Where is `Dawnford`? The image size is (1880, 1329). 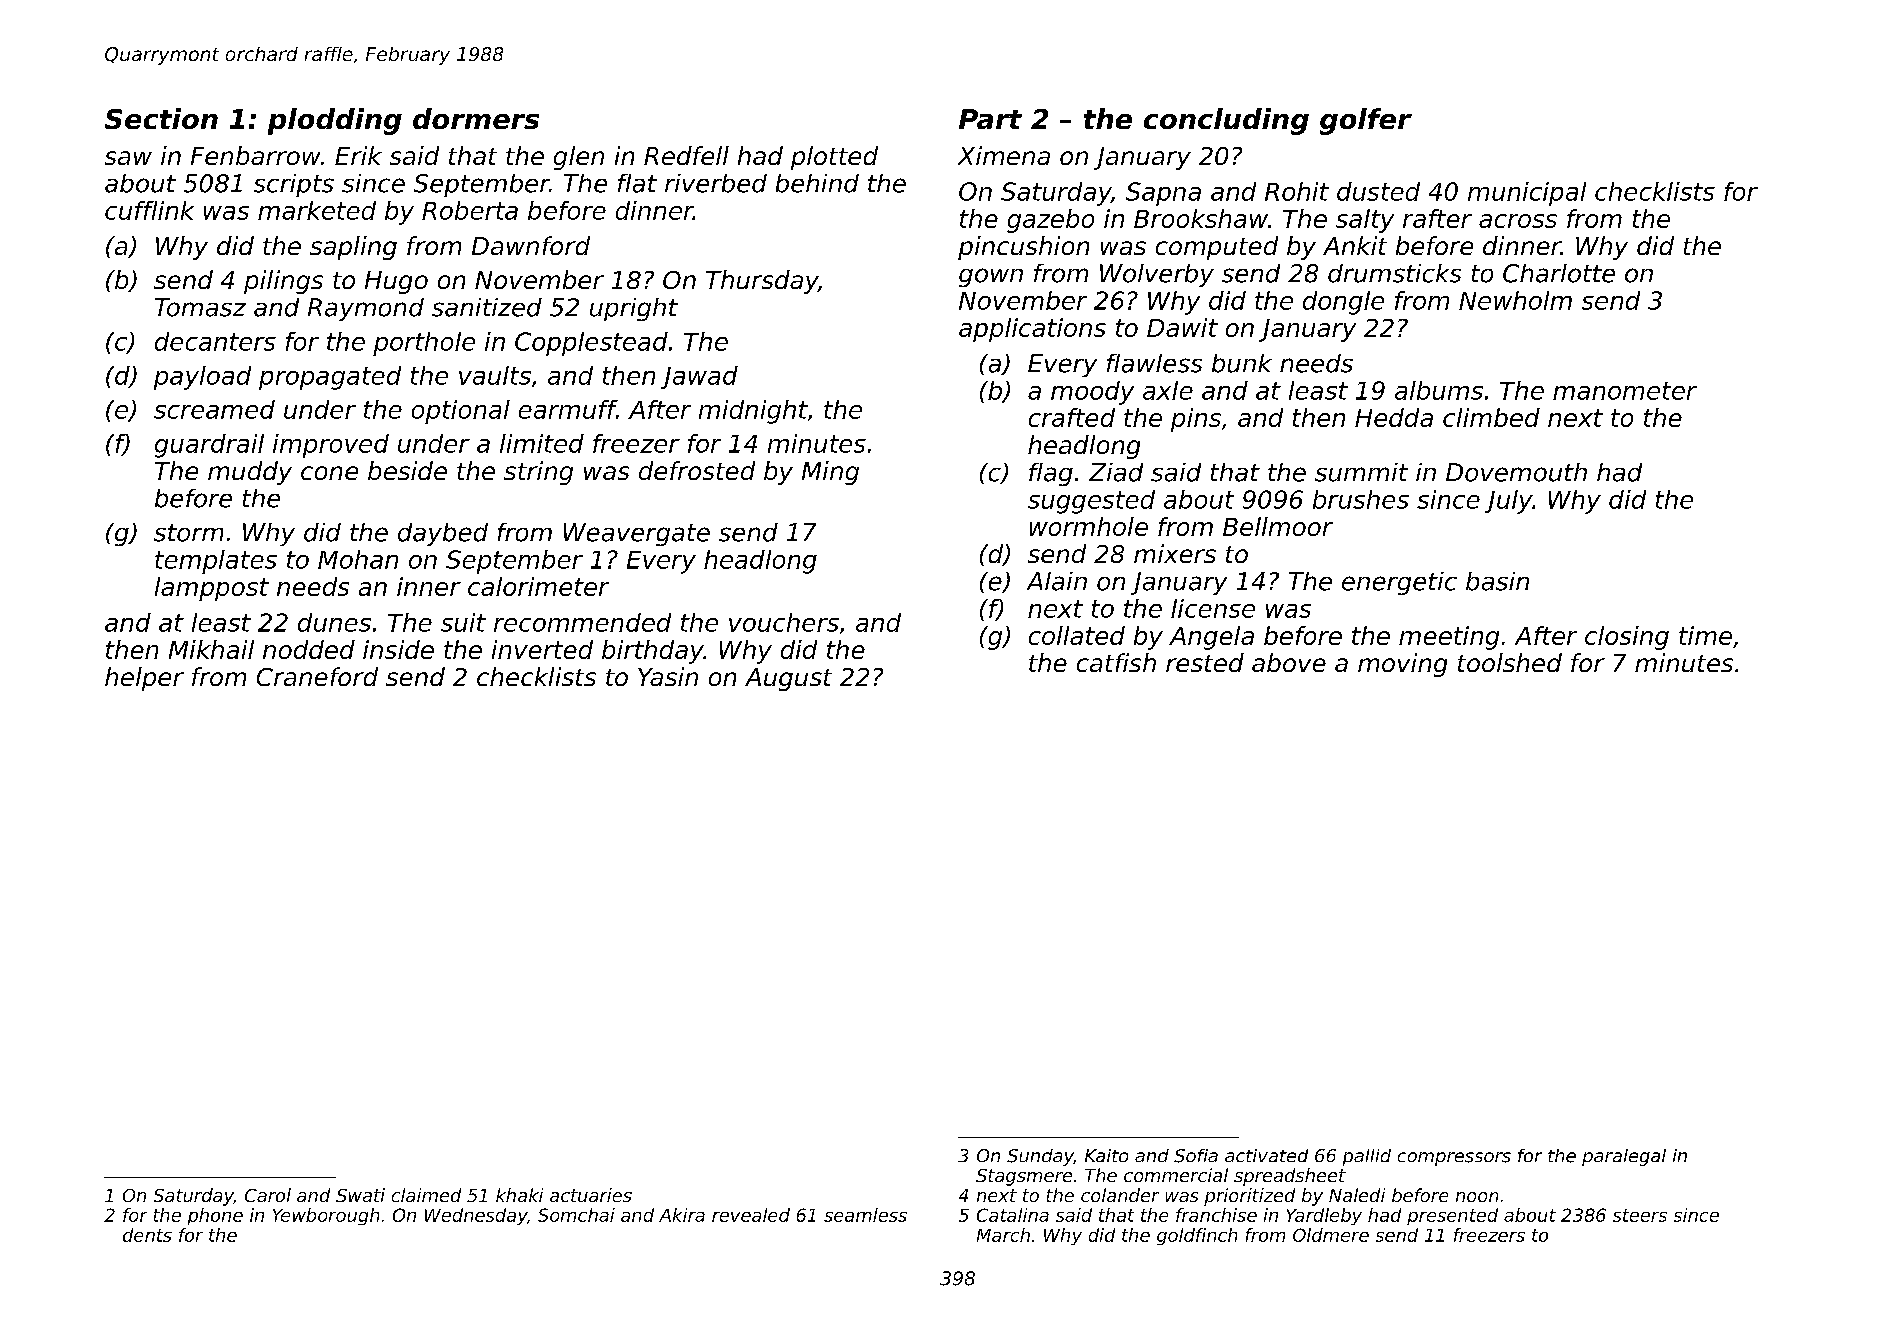 Dawnford is located at coordinates (531, 245).
